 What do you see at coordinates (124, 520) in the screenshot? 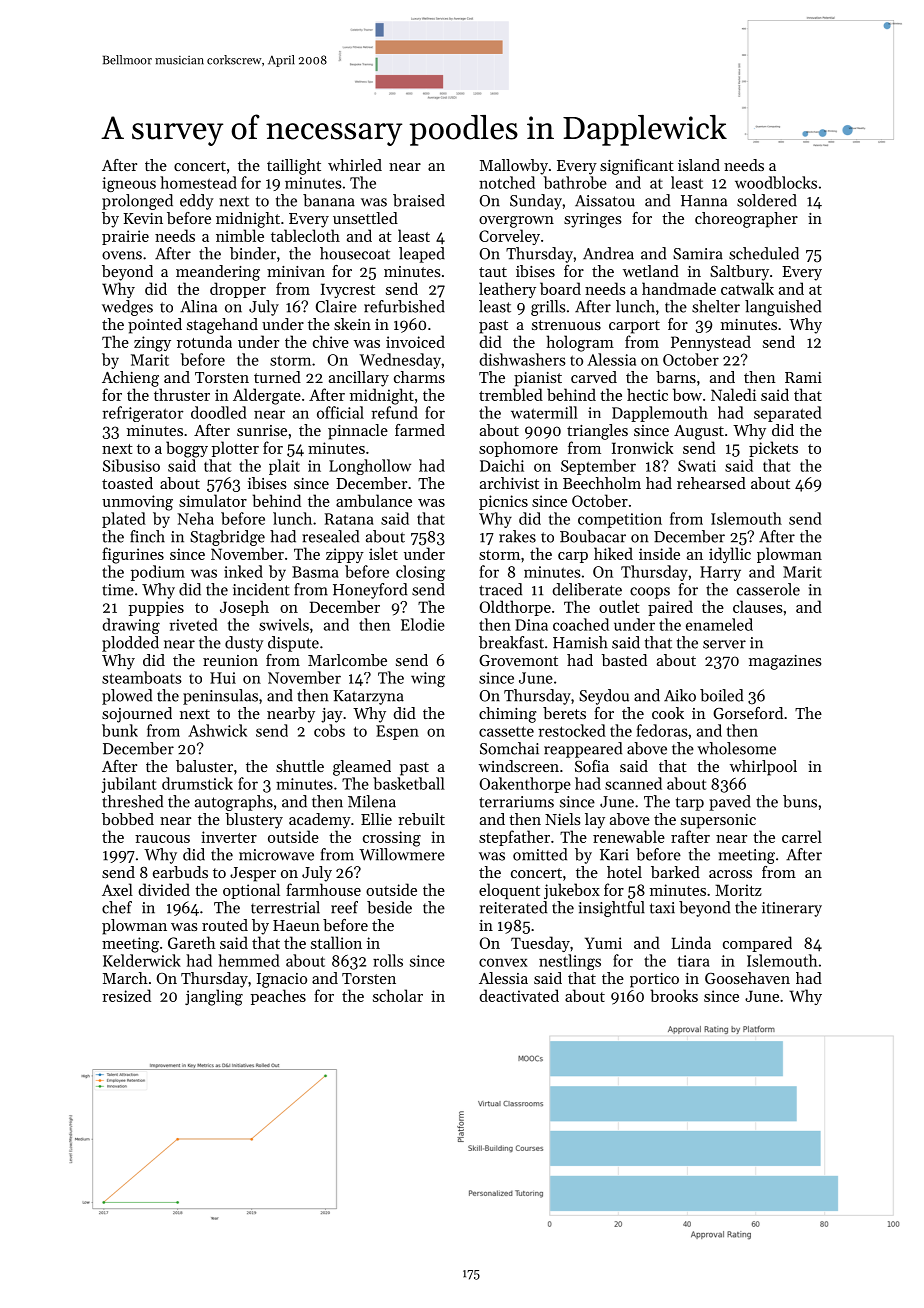
I see `plated` at bounding box center [124, 520].
